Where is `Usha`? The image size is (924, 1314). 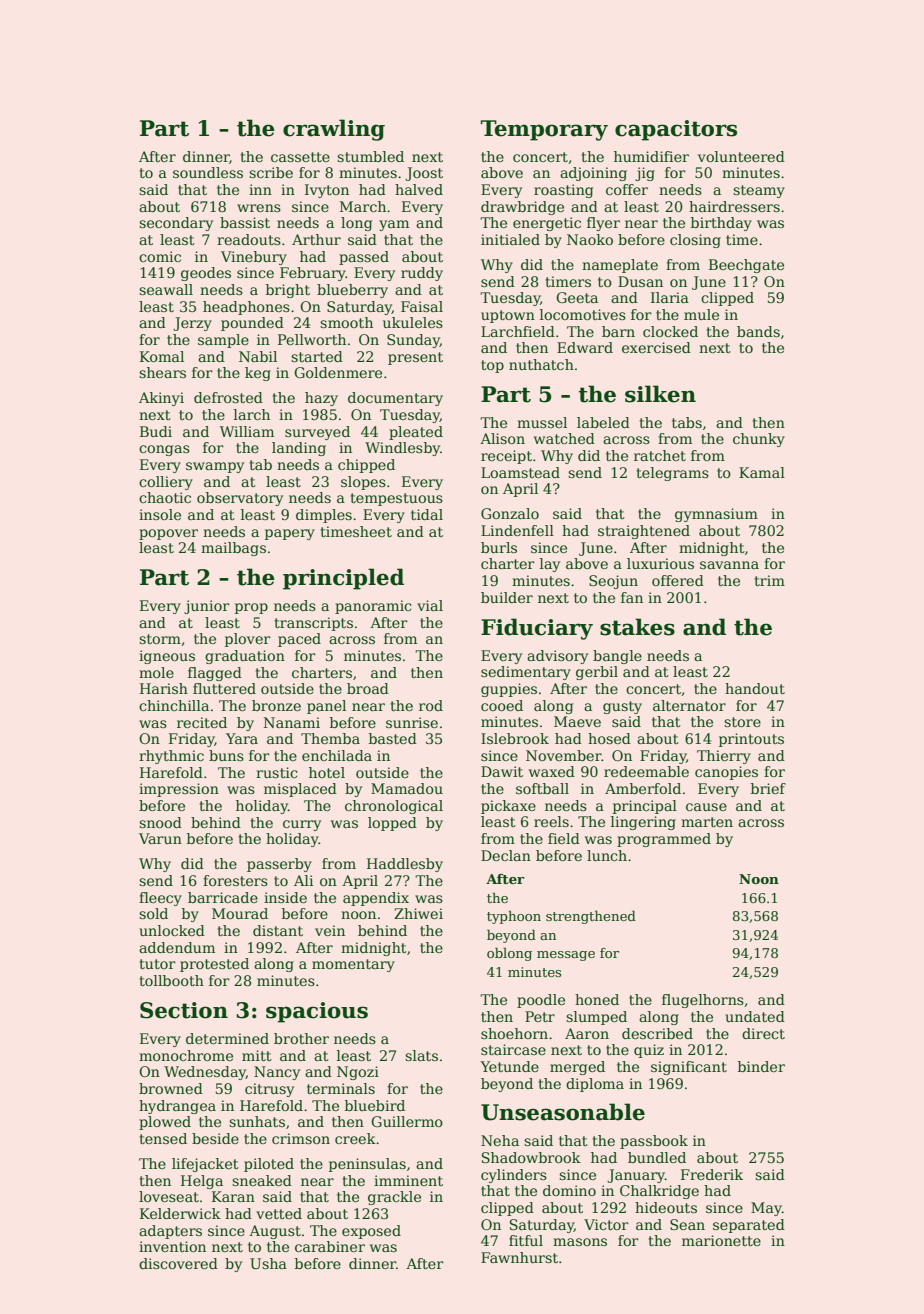
Usha is located at coordinates (268, 1263).
